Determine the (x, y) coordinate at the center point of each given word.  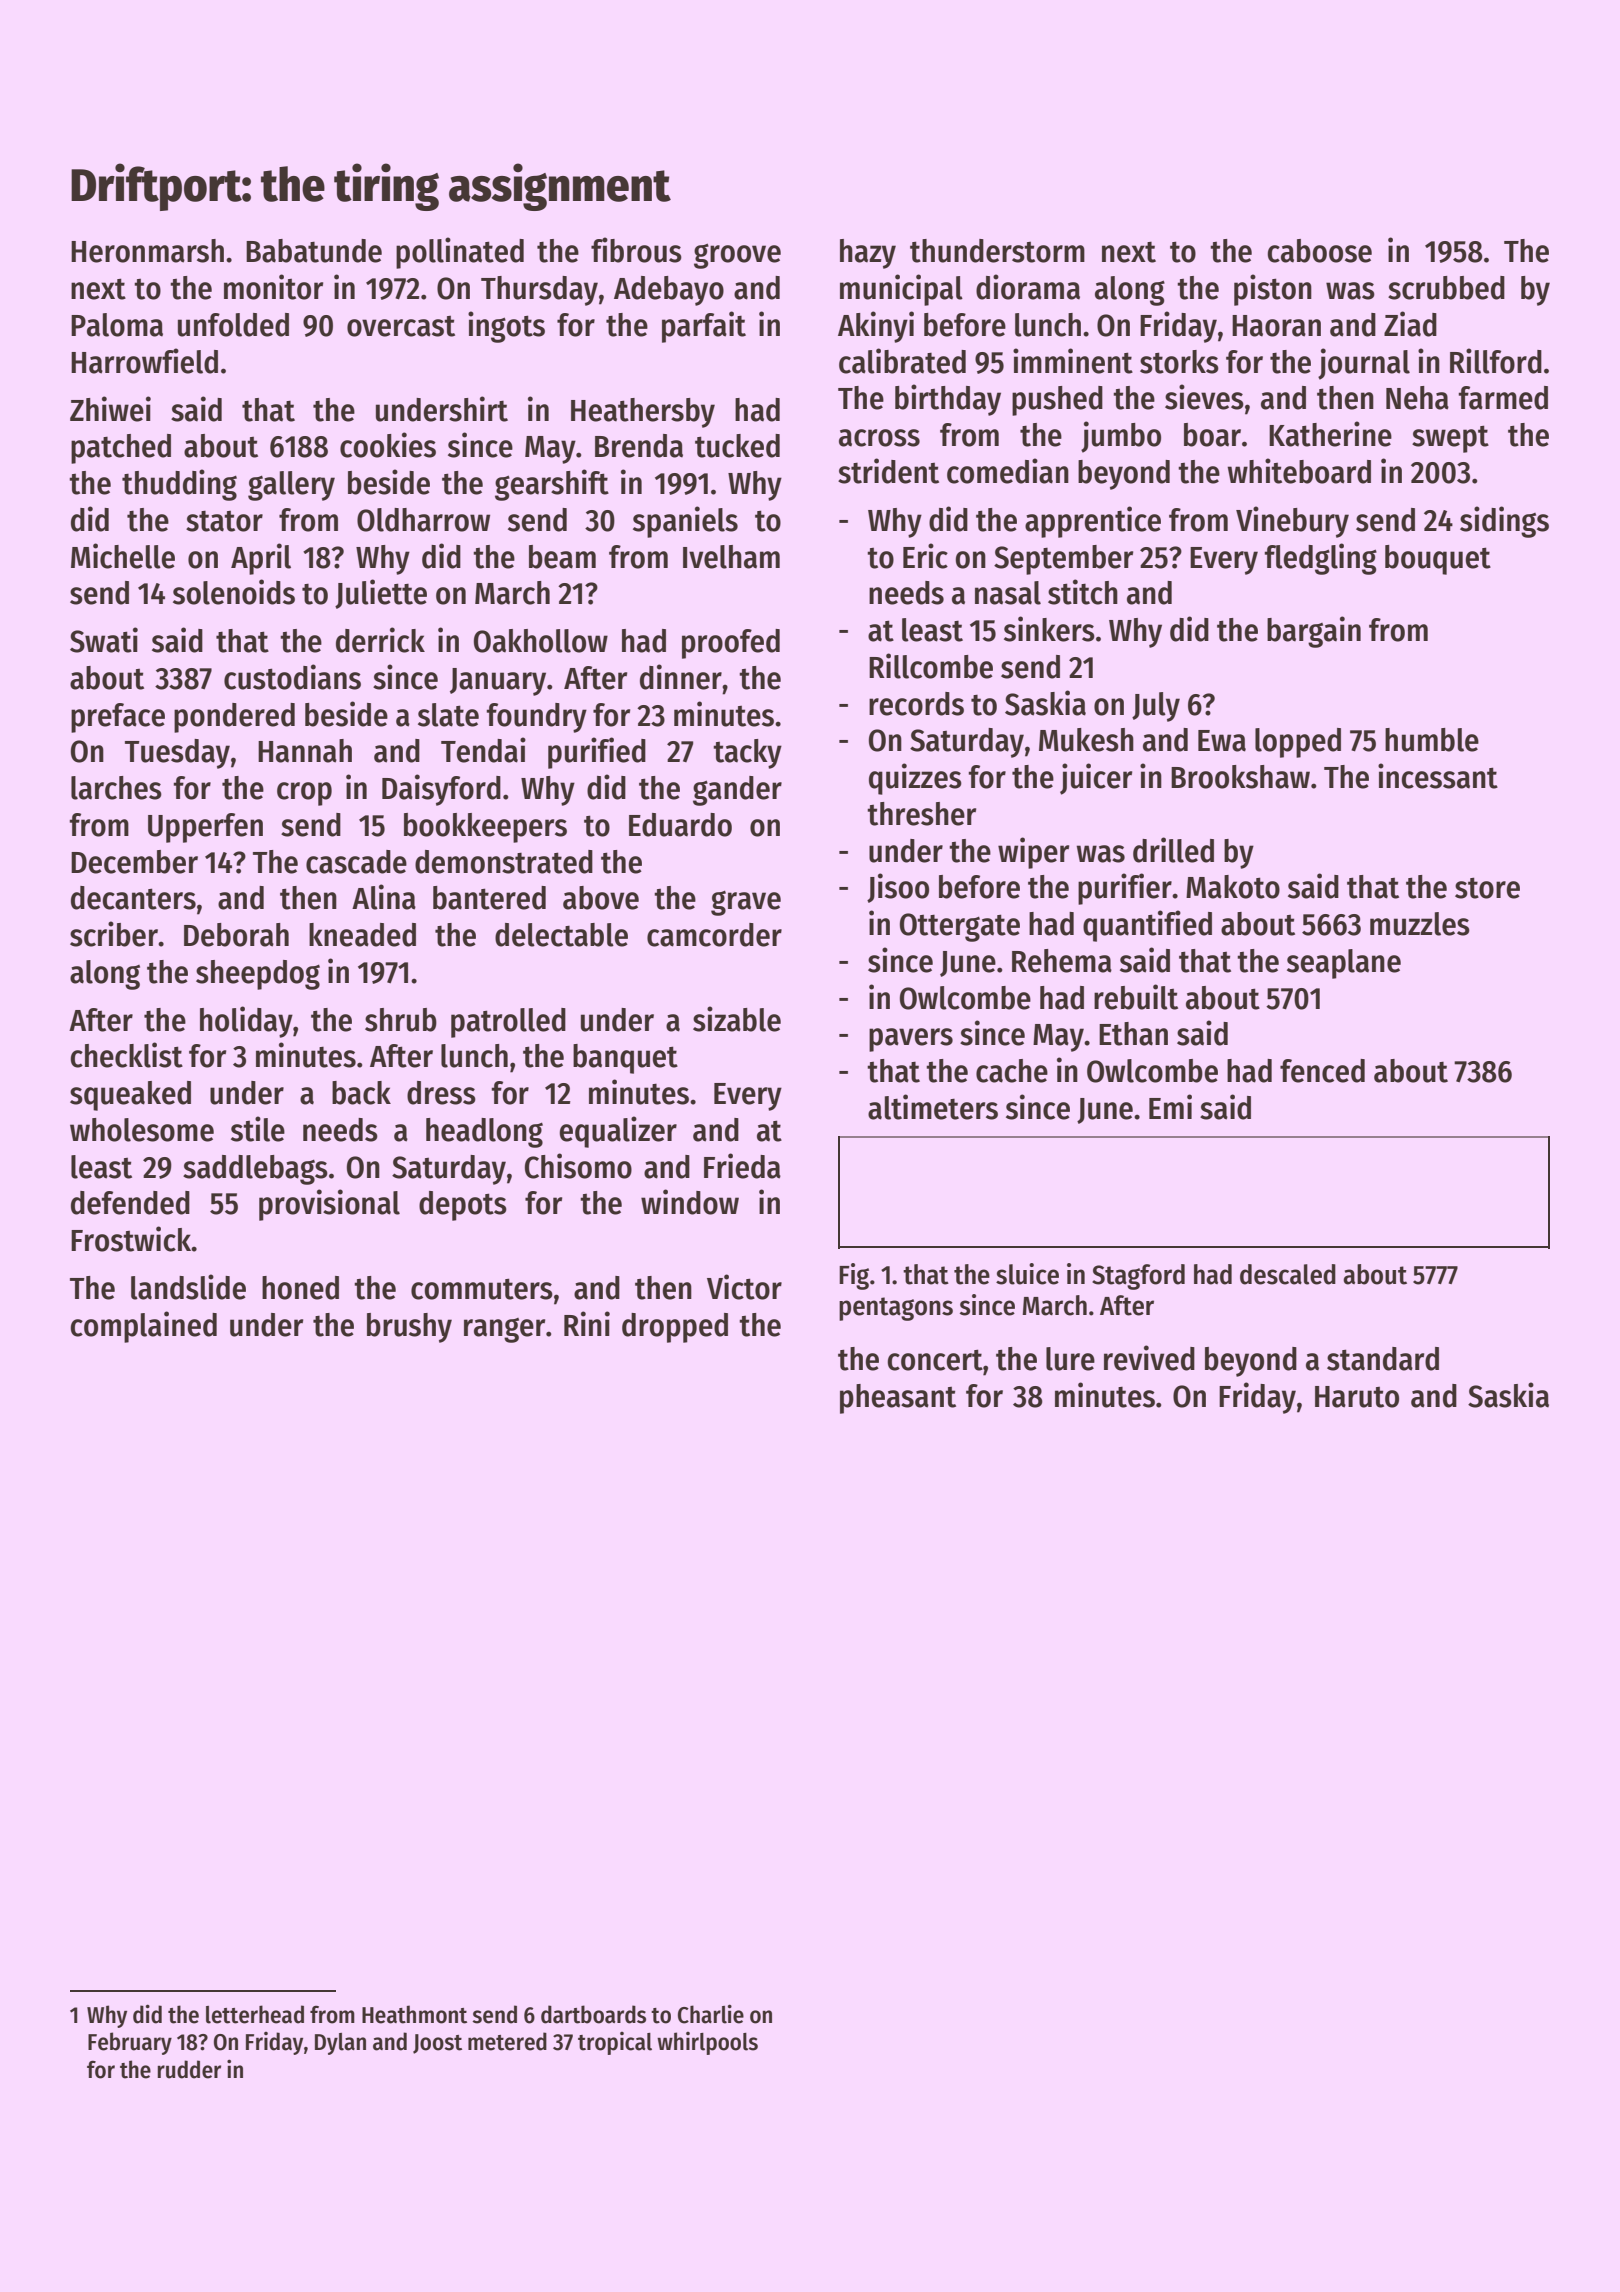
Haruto (1357, 1397)
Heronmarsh (147, 251)
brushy (409, 1328)
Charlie (711, 2014)
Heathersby (643, 413)
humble (1432, 740)
